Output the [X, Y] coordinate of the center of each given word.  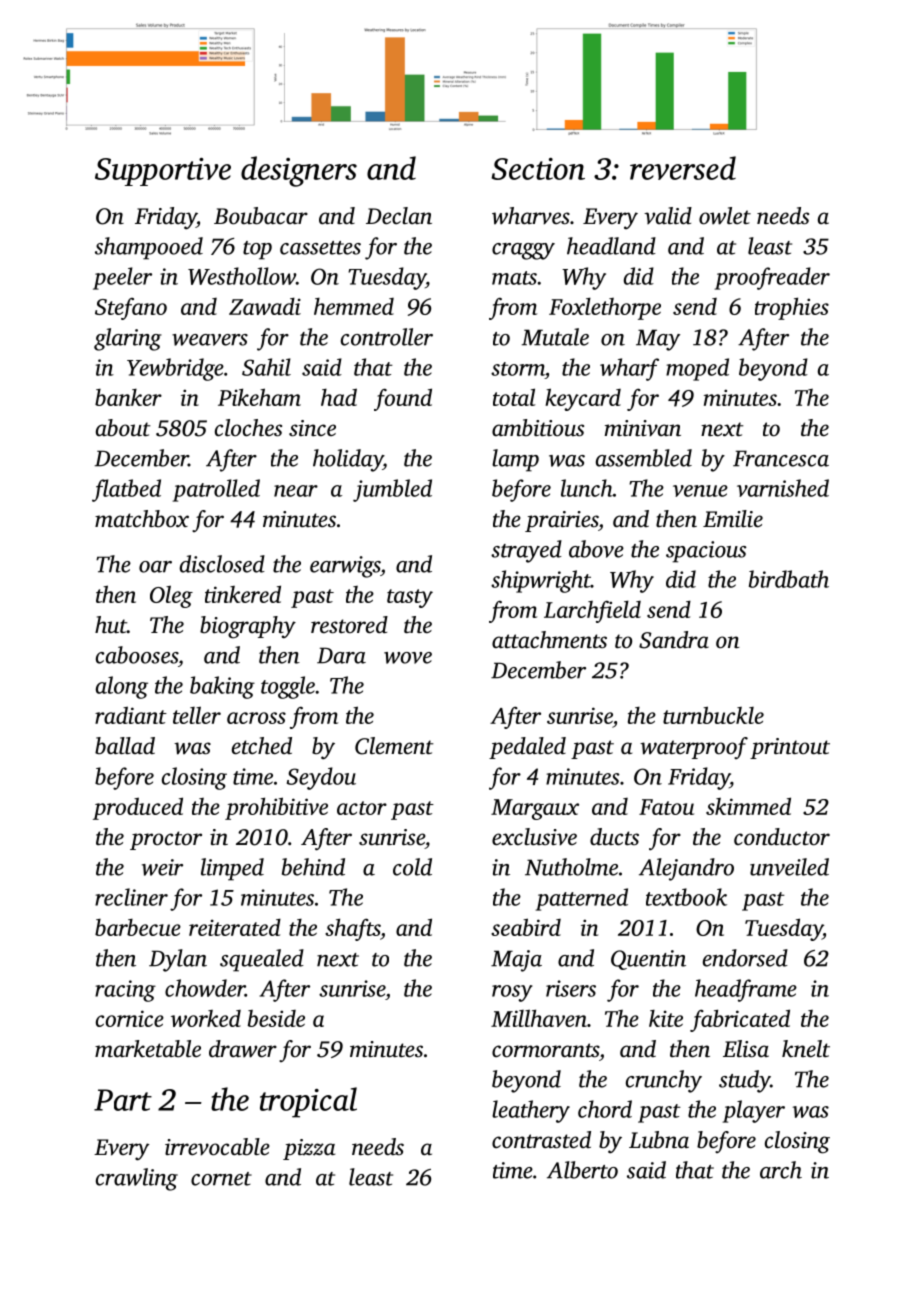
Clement [394, 746]
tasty [410, 598]
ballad [125, 746]
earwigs [345, 567]
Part [123, 1100]
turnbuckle [713, 715]
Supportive [163, 172]
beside [276, 1018]
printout [790, 748]
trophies [792, 308]
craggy [523, 251]
